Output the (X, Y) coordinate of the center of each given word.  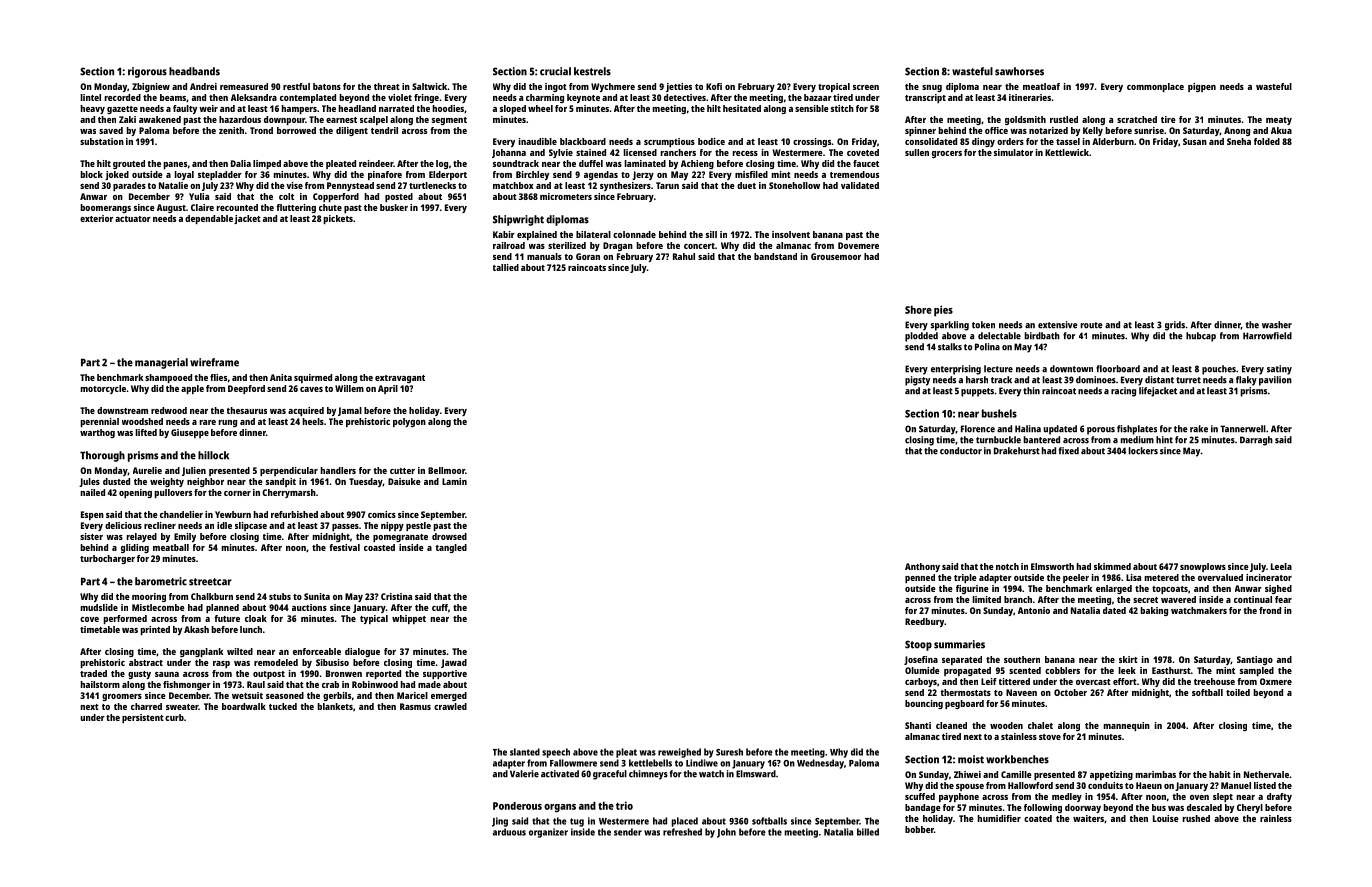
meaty (1279, 121)
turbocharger (107, 559)
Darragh (1256, 441)
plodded (921, 337)
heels (313, 421)
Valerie (524, 774)
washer (1277, 325)
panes (175, 165)
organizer (548, 833)
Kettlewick (1067, 152)
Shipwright (518, 220)
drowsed (449, 536)
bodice (711, 141)
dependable (209, 219)
